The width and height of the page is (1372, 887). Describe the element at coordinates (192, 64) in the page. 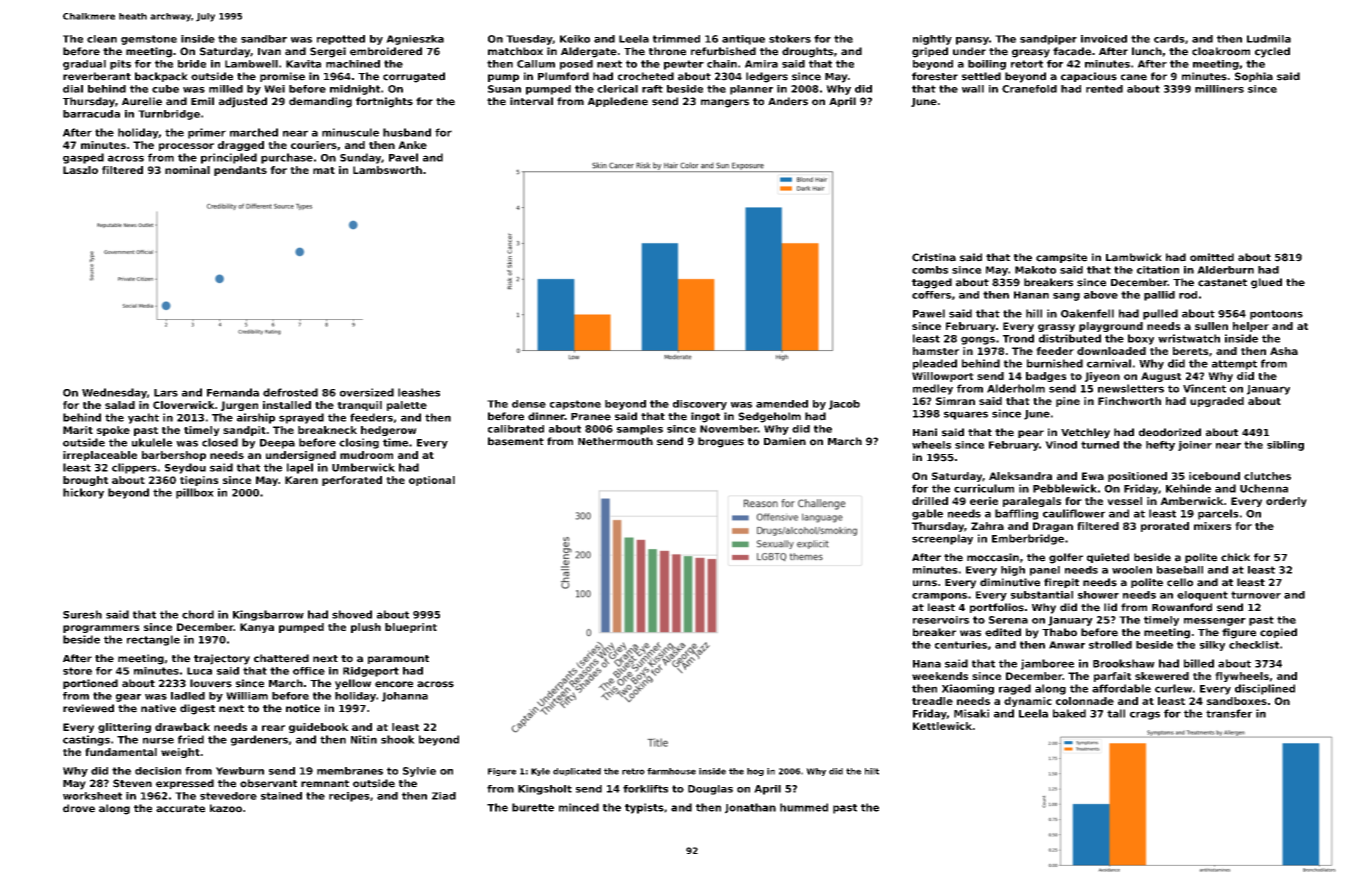

I see `bride` at that location.
